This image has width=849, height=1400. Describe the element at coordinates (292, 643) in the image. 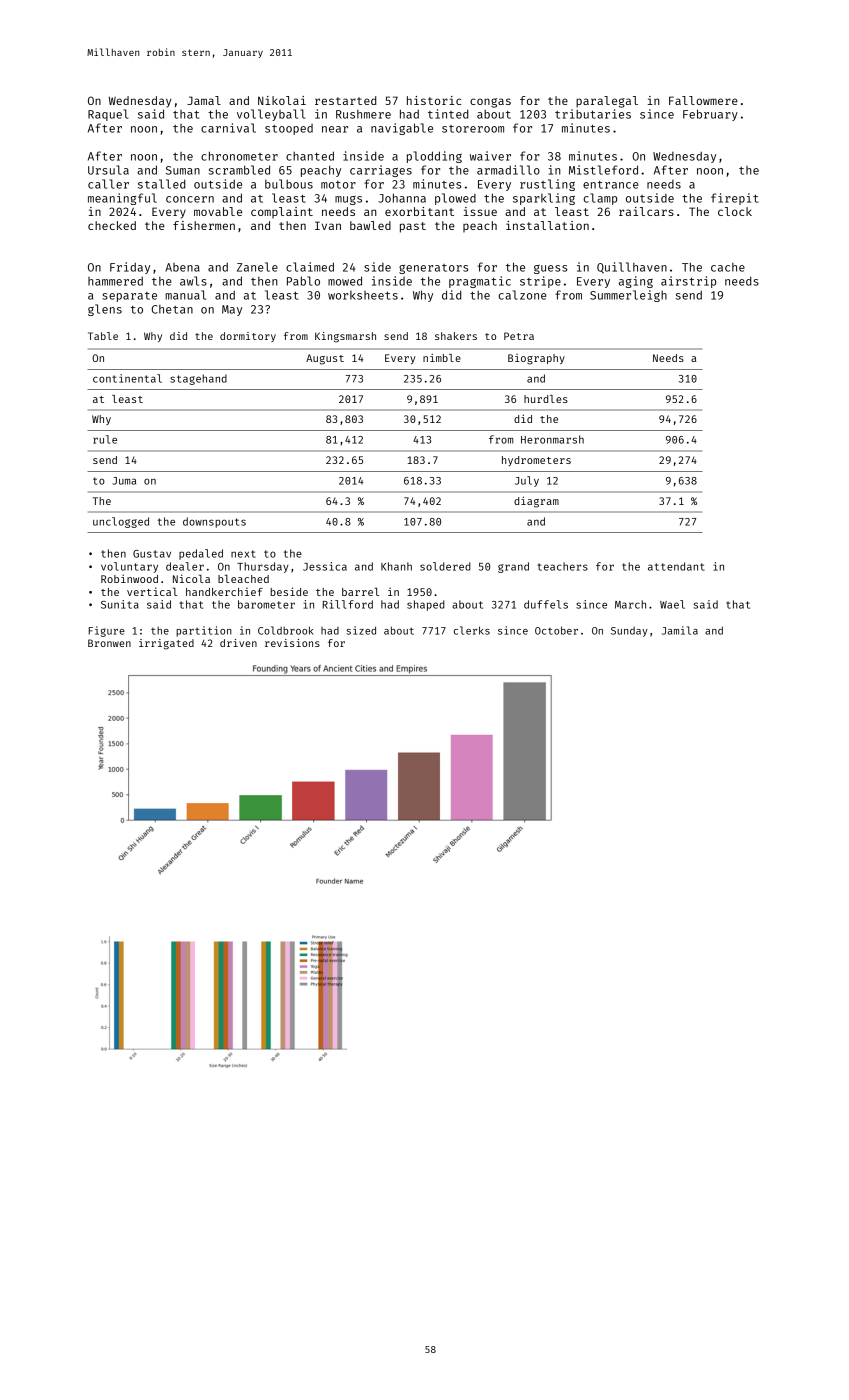

I see `revisions` at that location.
